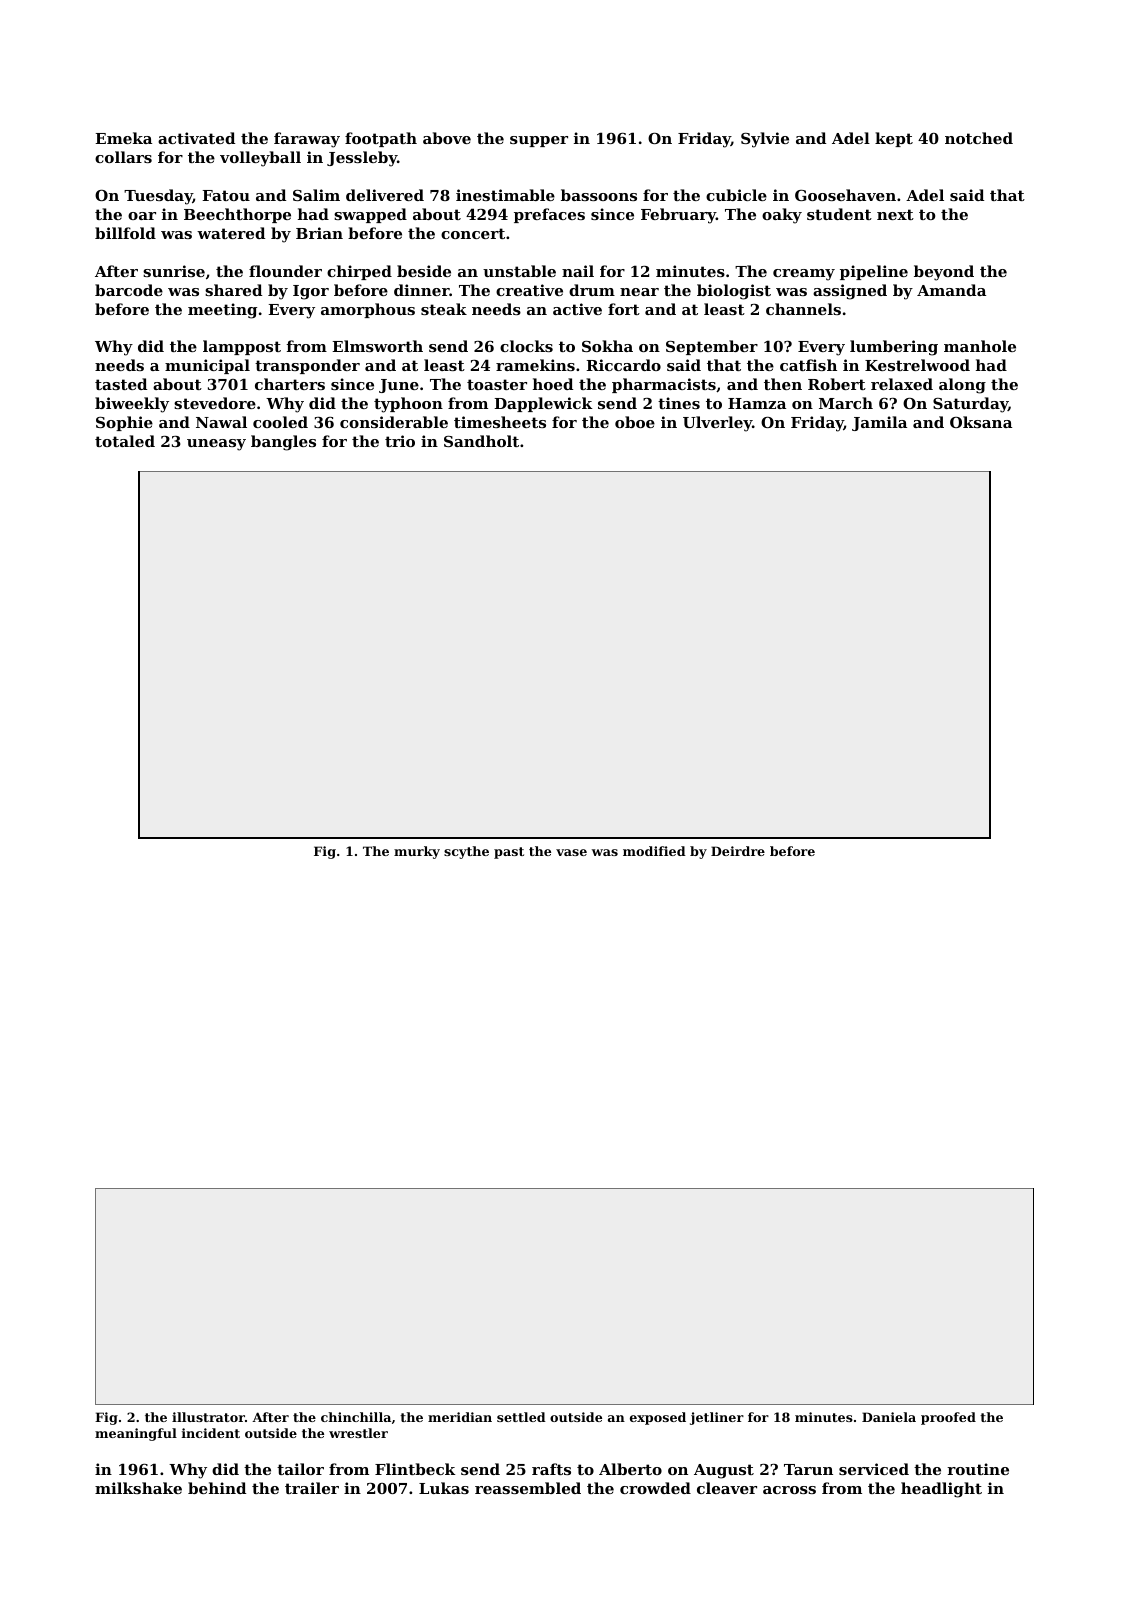 This screenshot has width=1129, height=1597. What do you see at coordinates (738, 851) in the screenshot?
I see `Deirdre` at bounding box center [738, 851].
